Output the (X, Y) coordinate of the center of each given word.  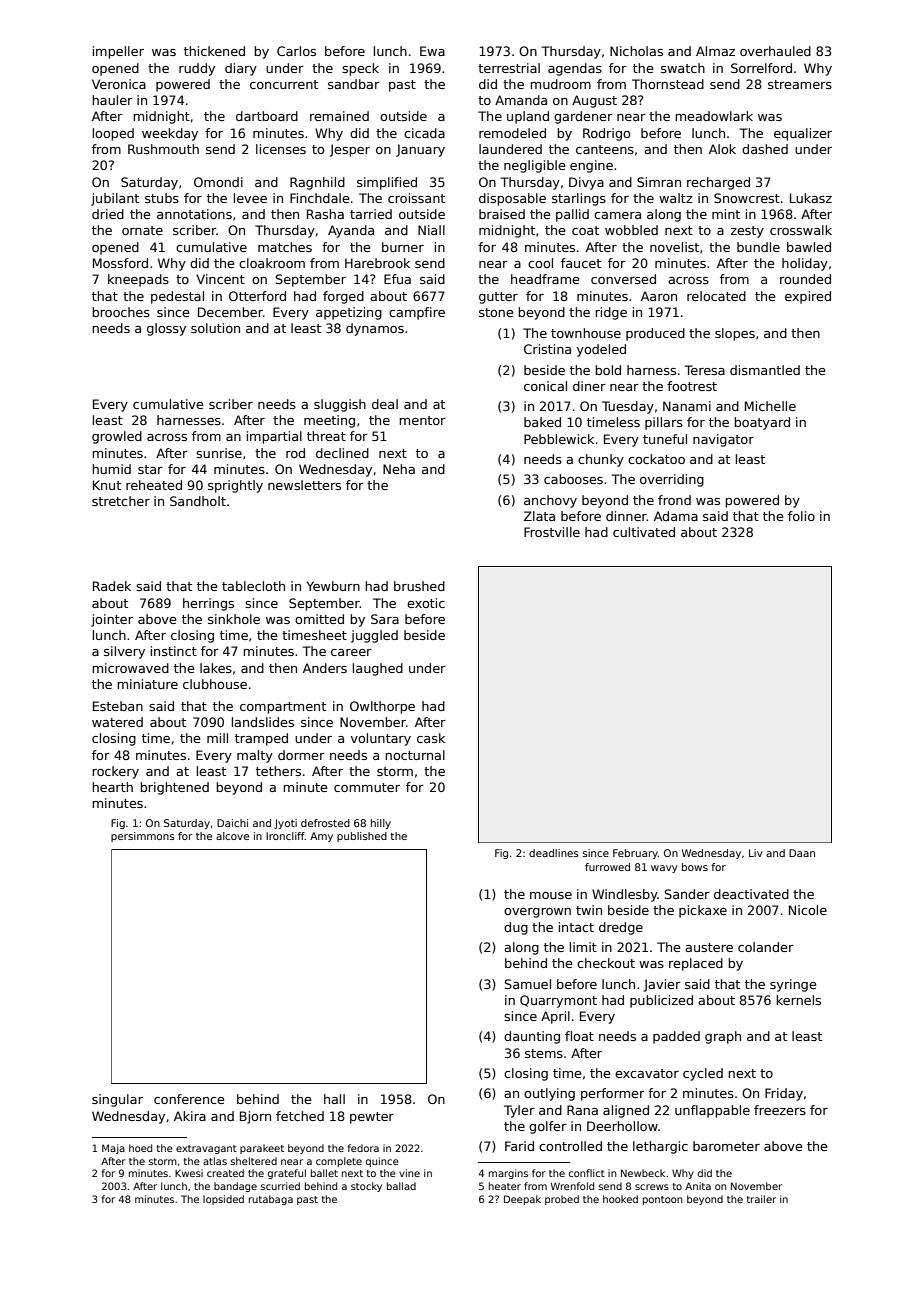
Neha (399, 469)
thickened (214, 51)
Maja (113, 1149)
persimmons (143, 837)
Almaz (715, 51)
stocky (366, 1187)
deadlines (554, 853)
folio (801, 516)
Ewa (432, 51)
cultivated (644, 532)
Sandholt (198, 501)
